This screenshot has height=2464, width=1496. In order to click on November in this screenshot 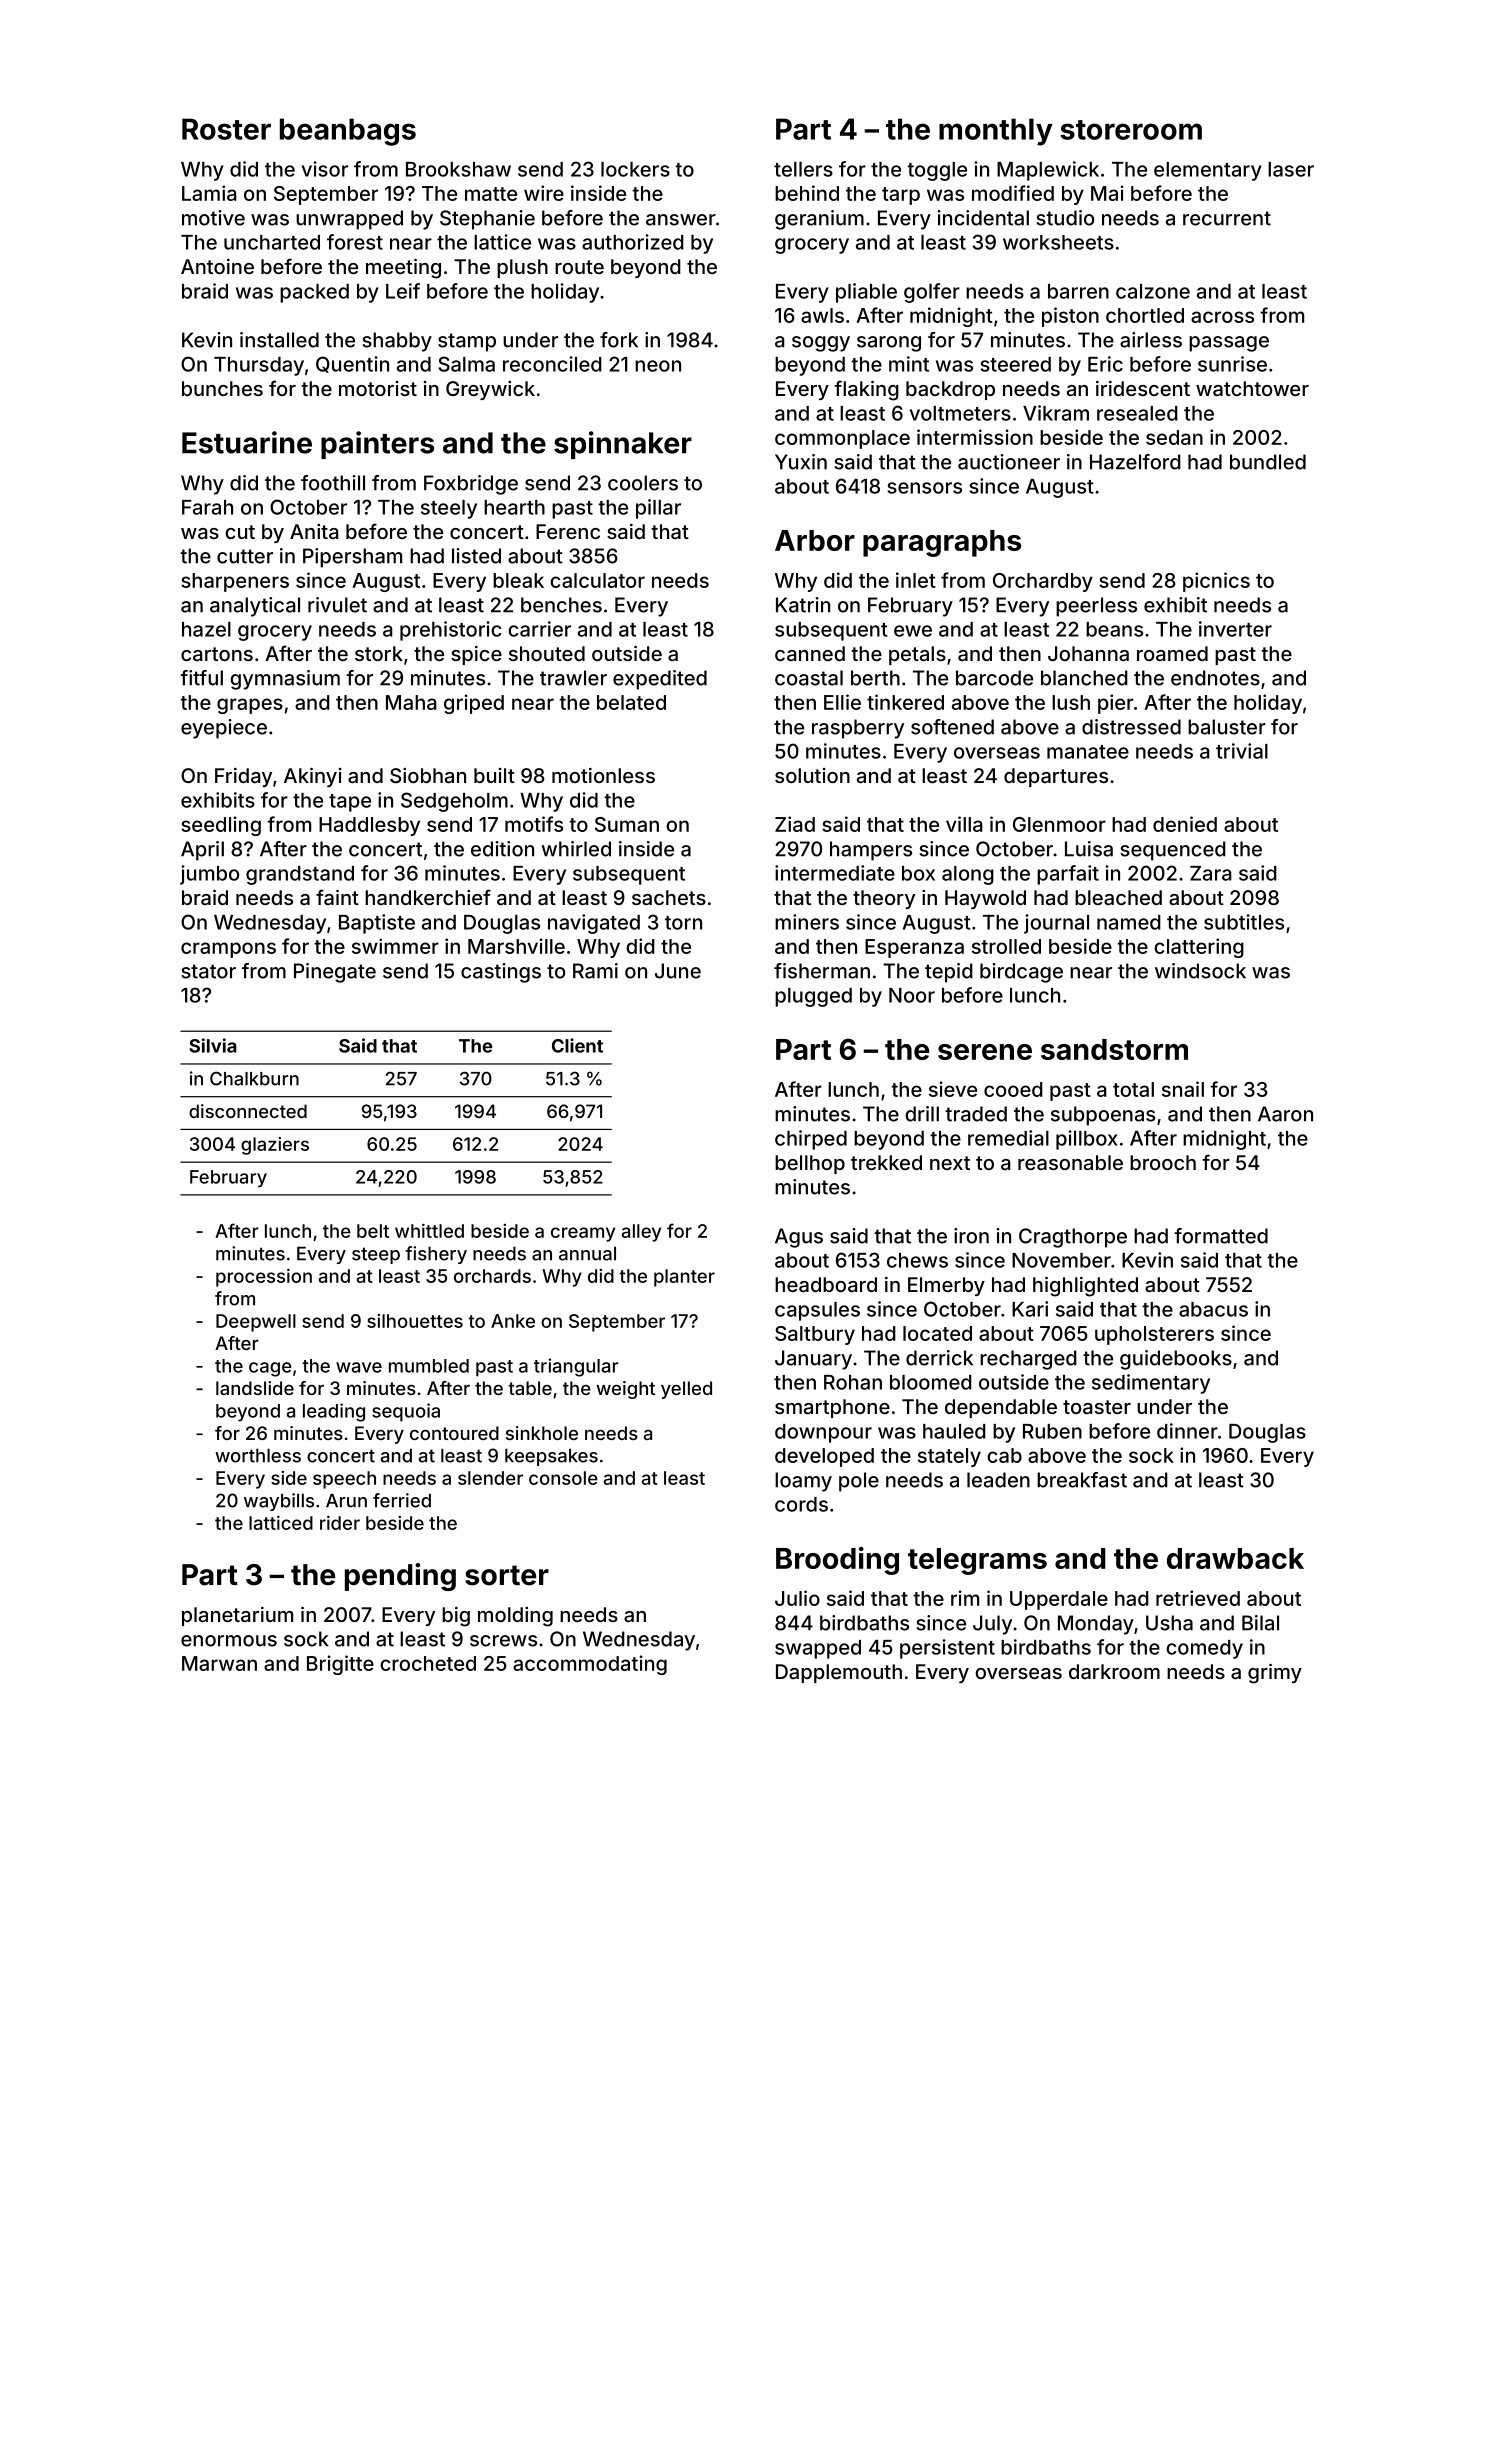, I will do `click(1061, 1260)`.
